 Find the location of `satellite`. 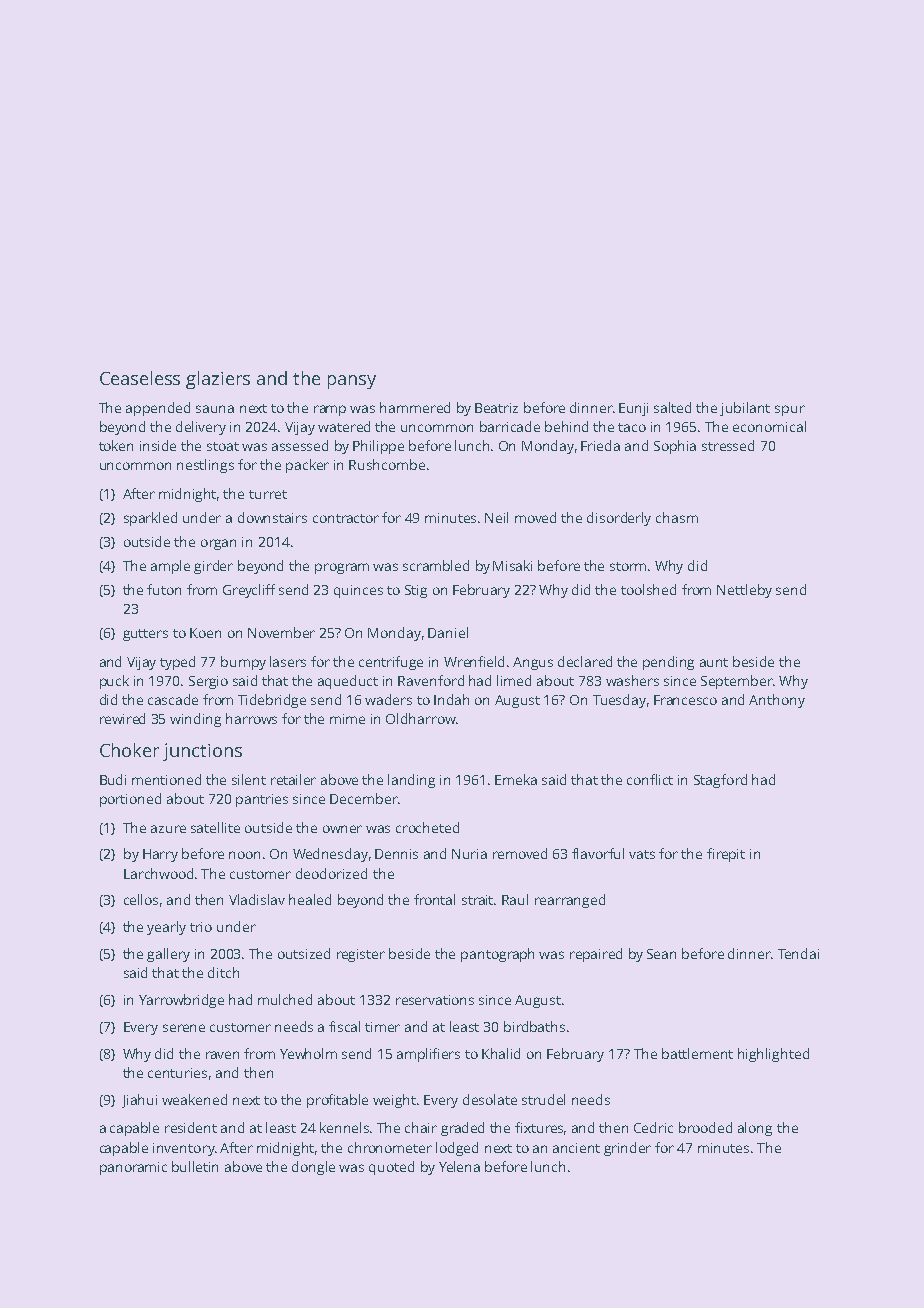

satellite is located at coordinates (215, 827).
